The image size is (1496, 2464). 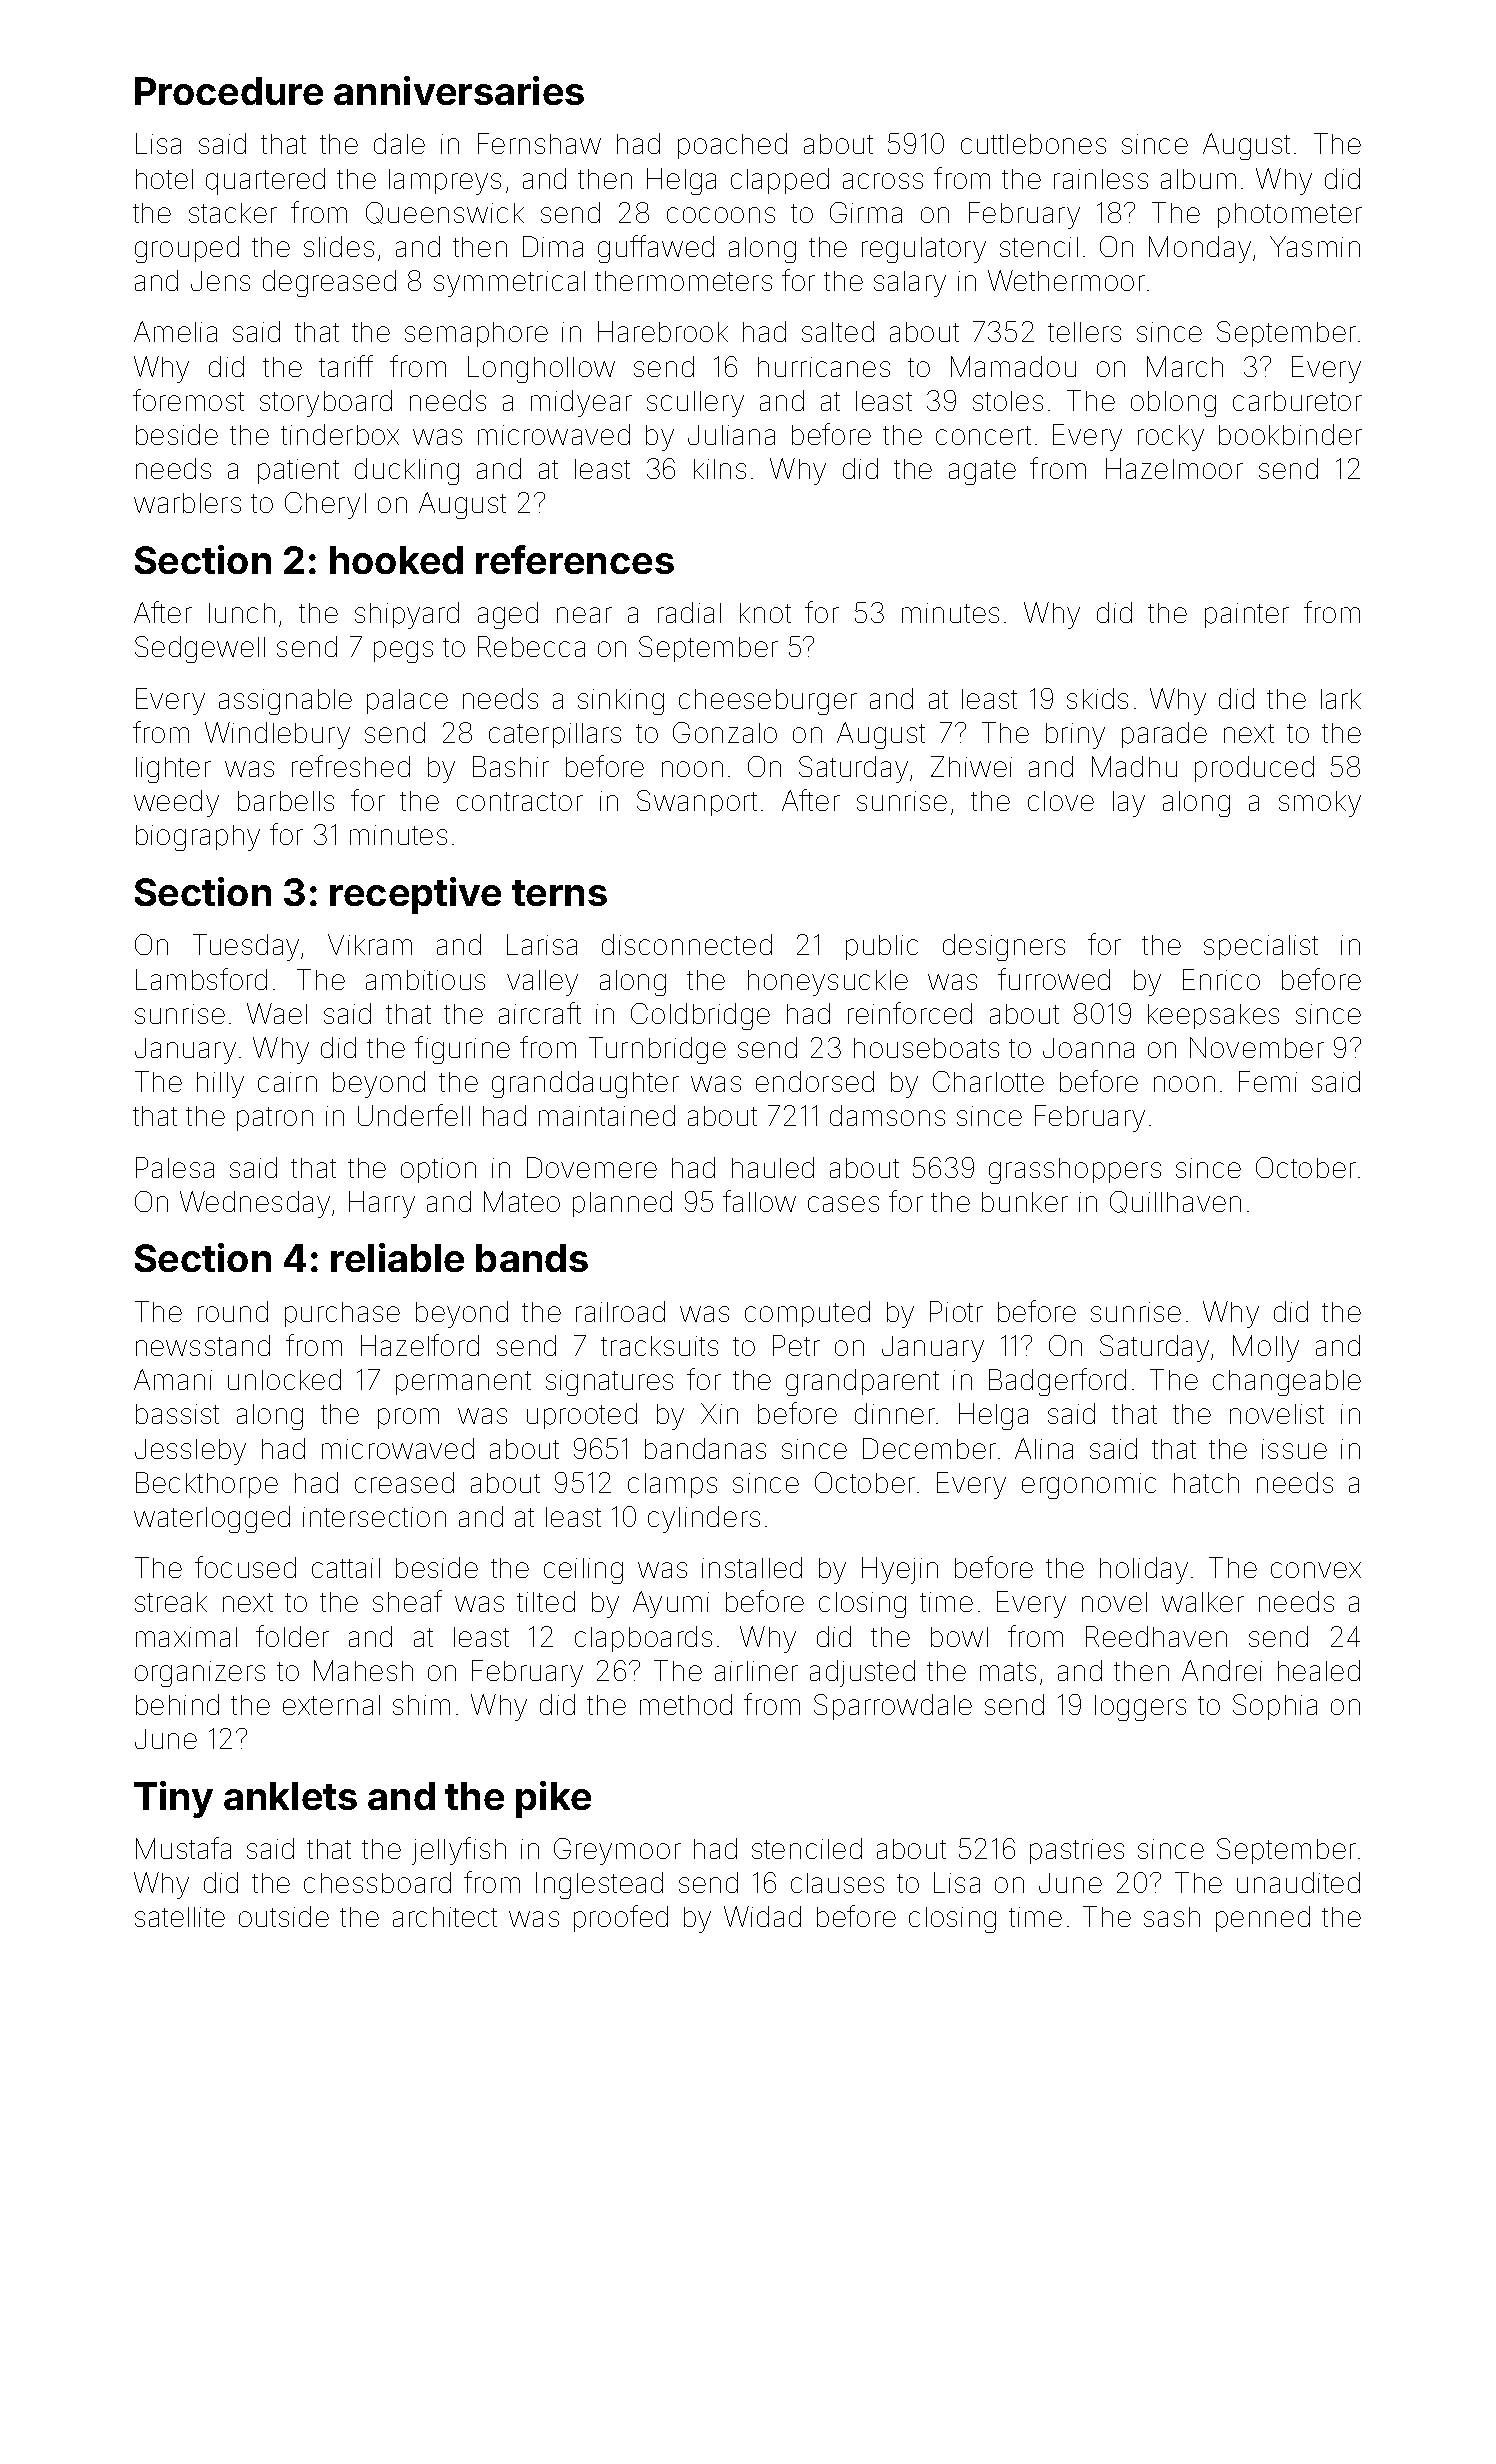 I want to click on round, so click(x=233, y=1311).
